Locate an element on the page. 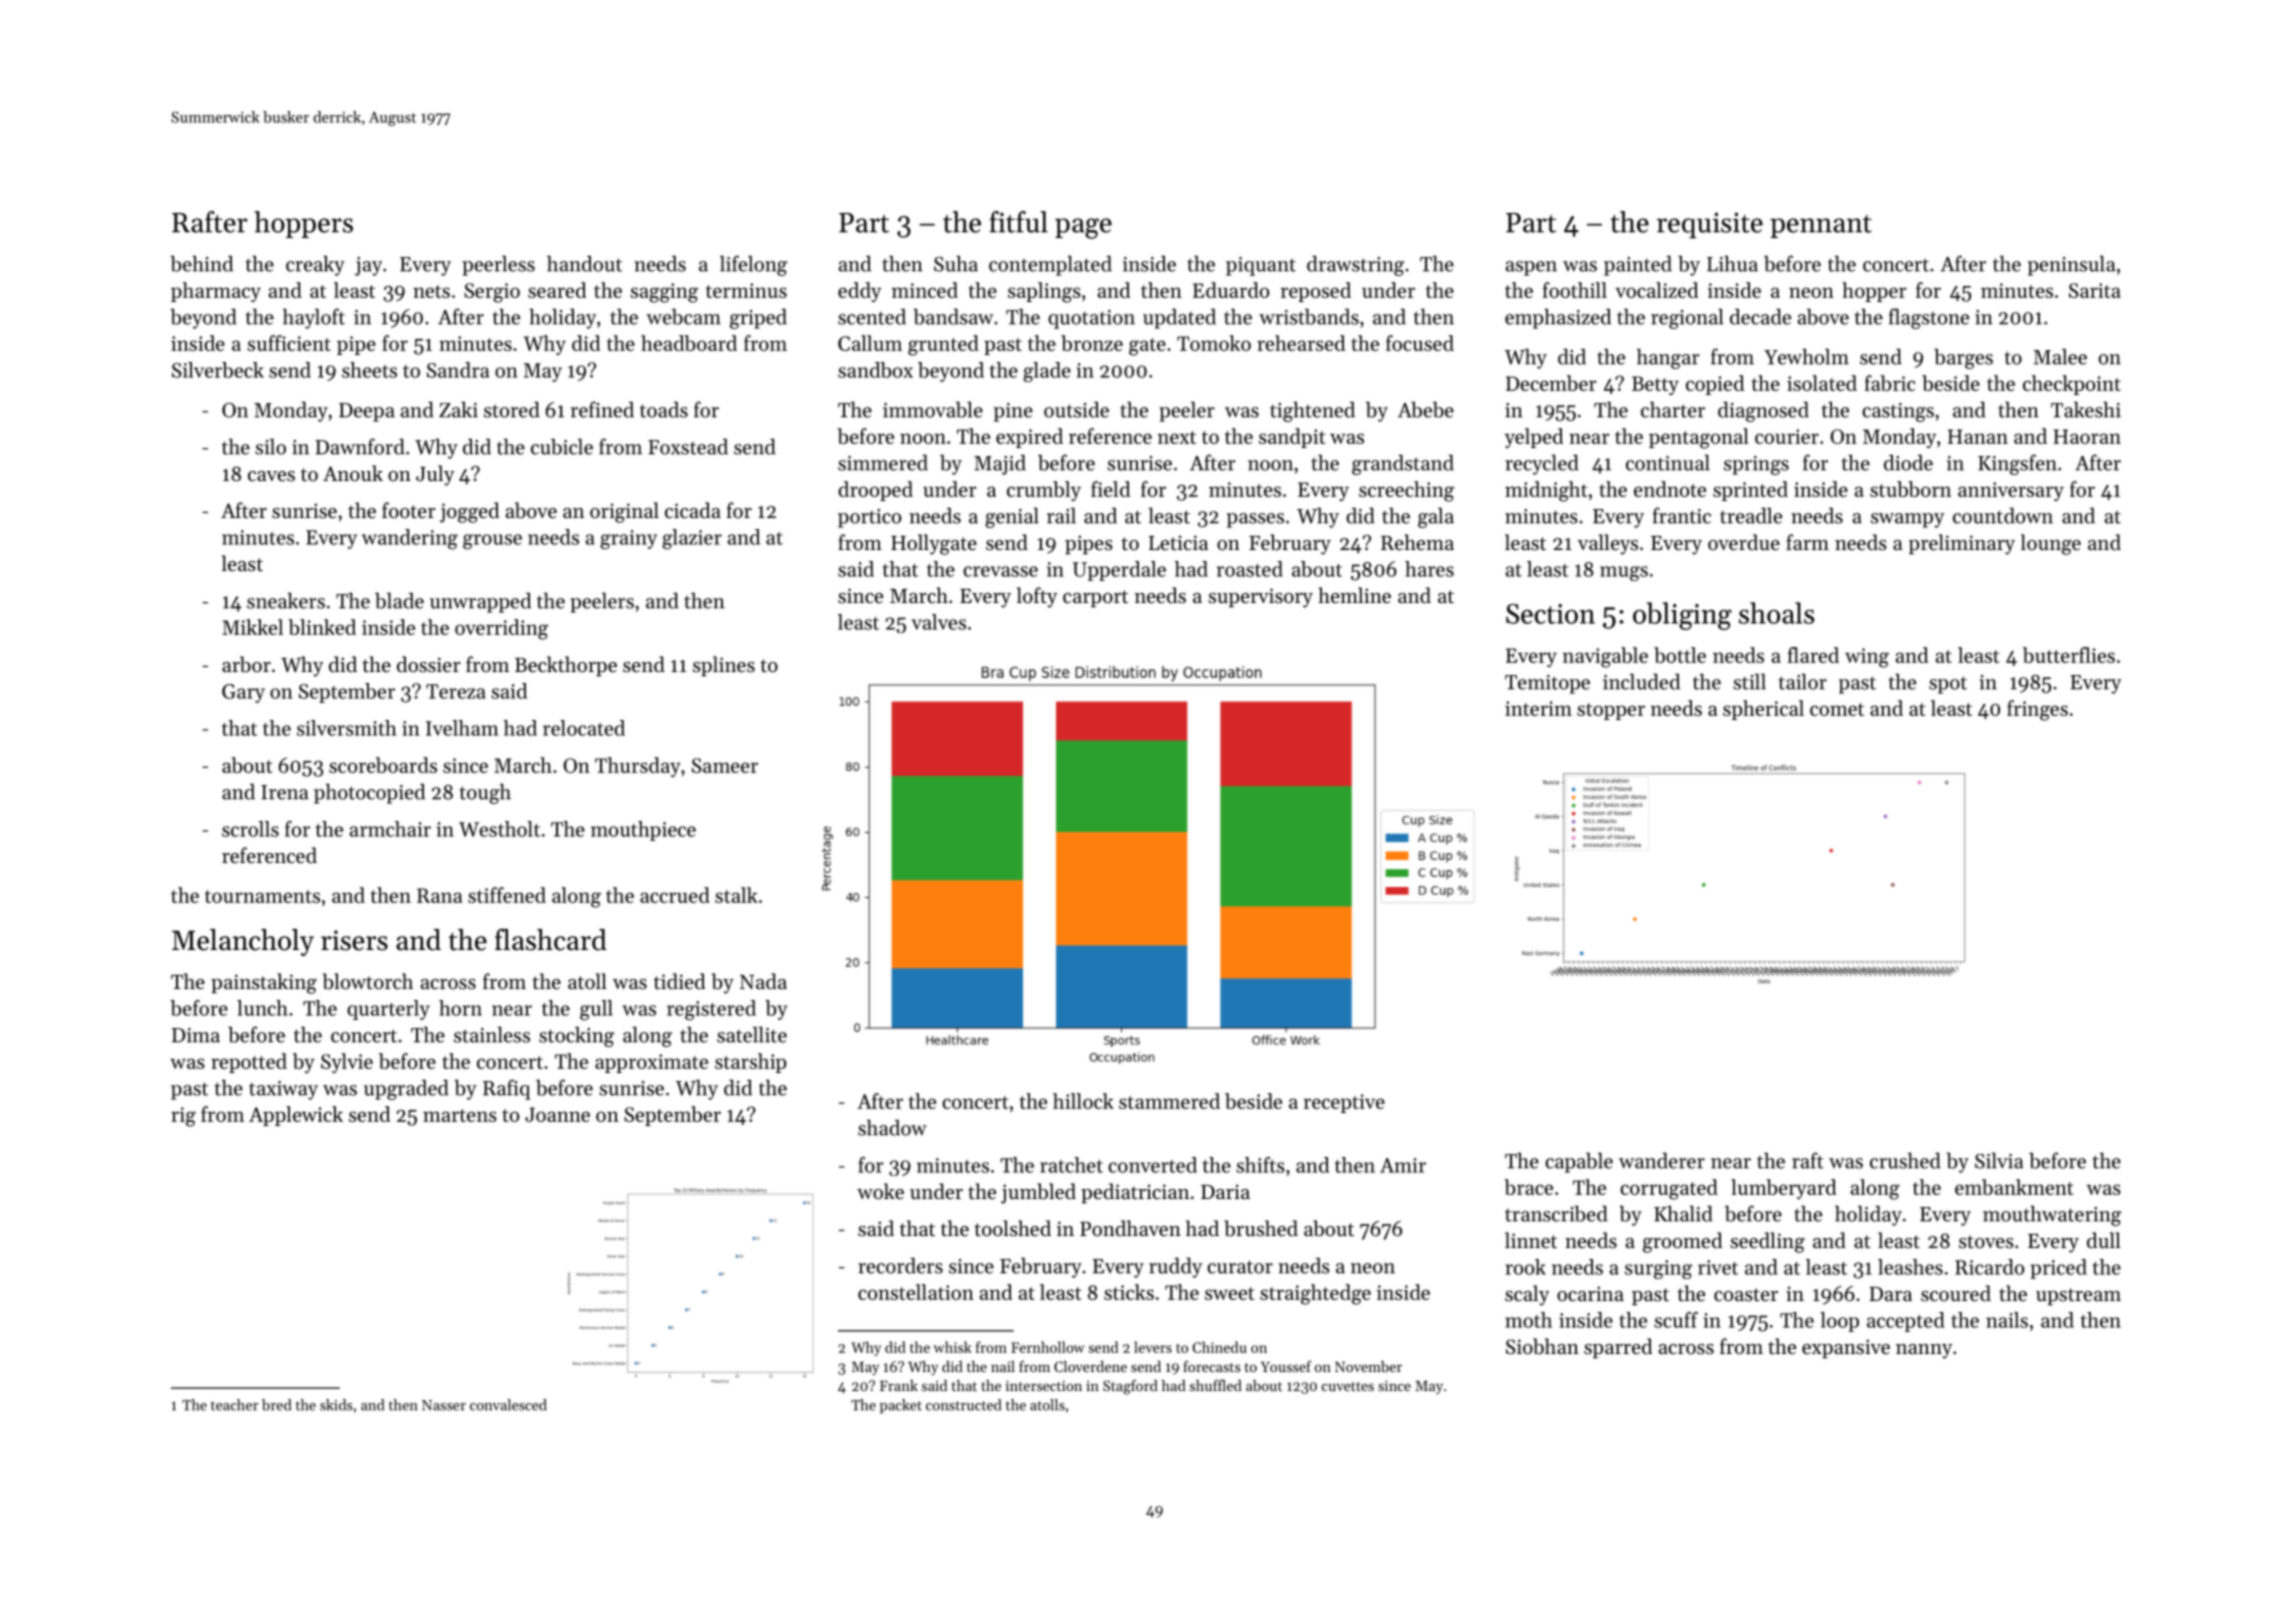 The width and height of the page is (2292, 1620). Nasser is located at coordinates (444, 1405).
